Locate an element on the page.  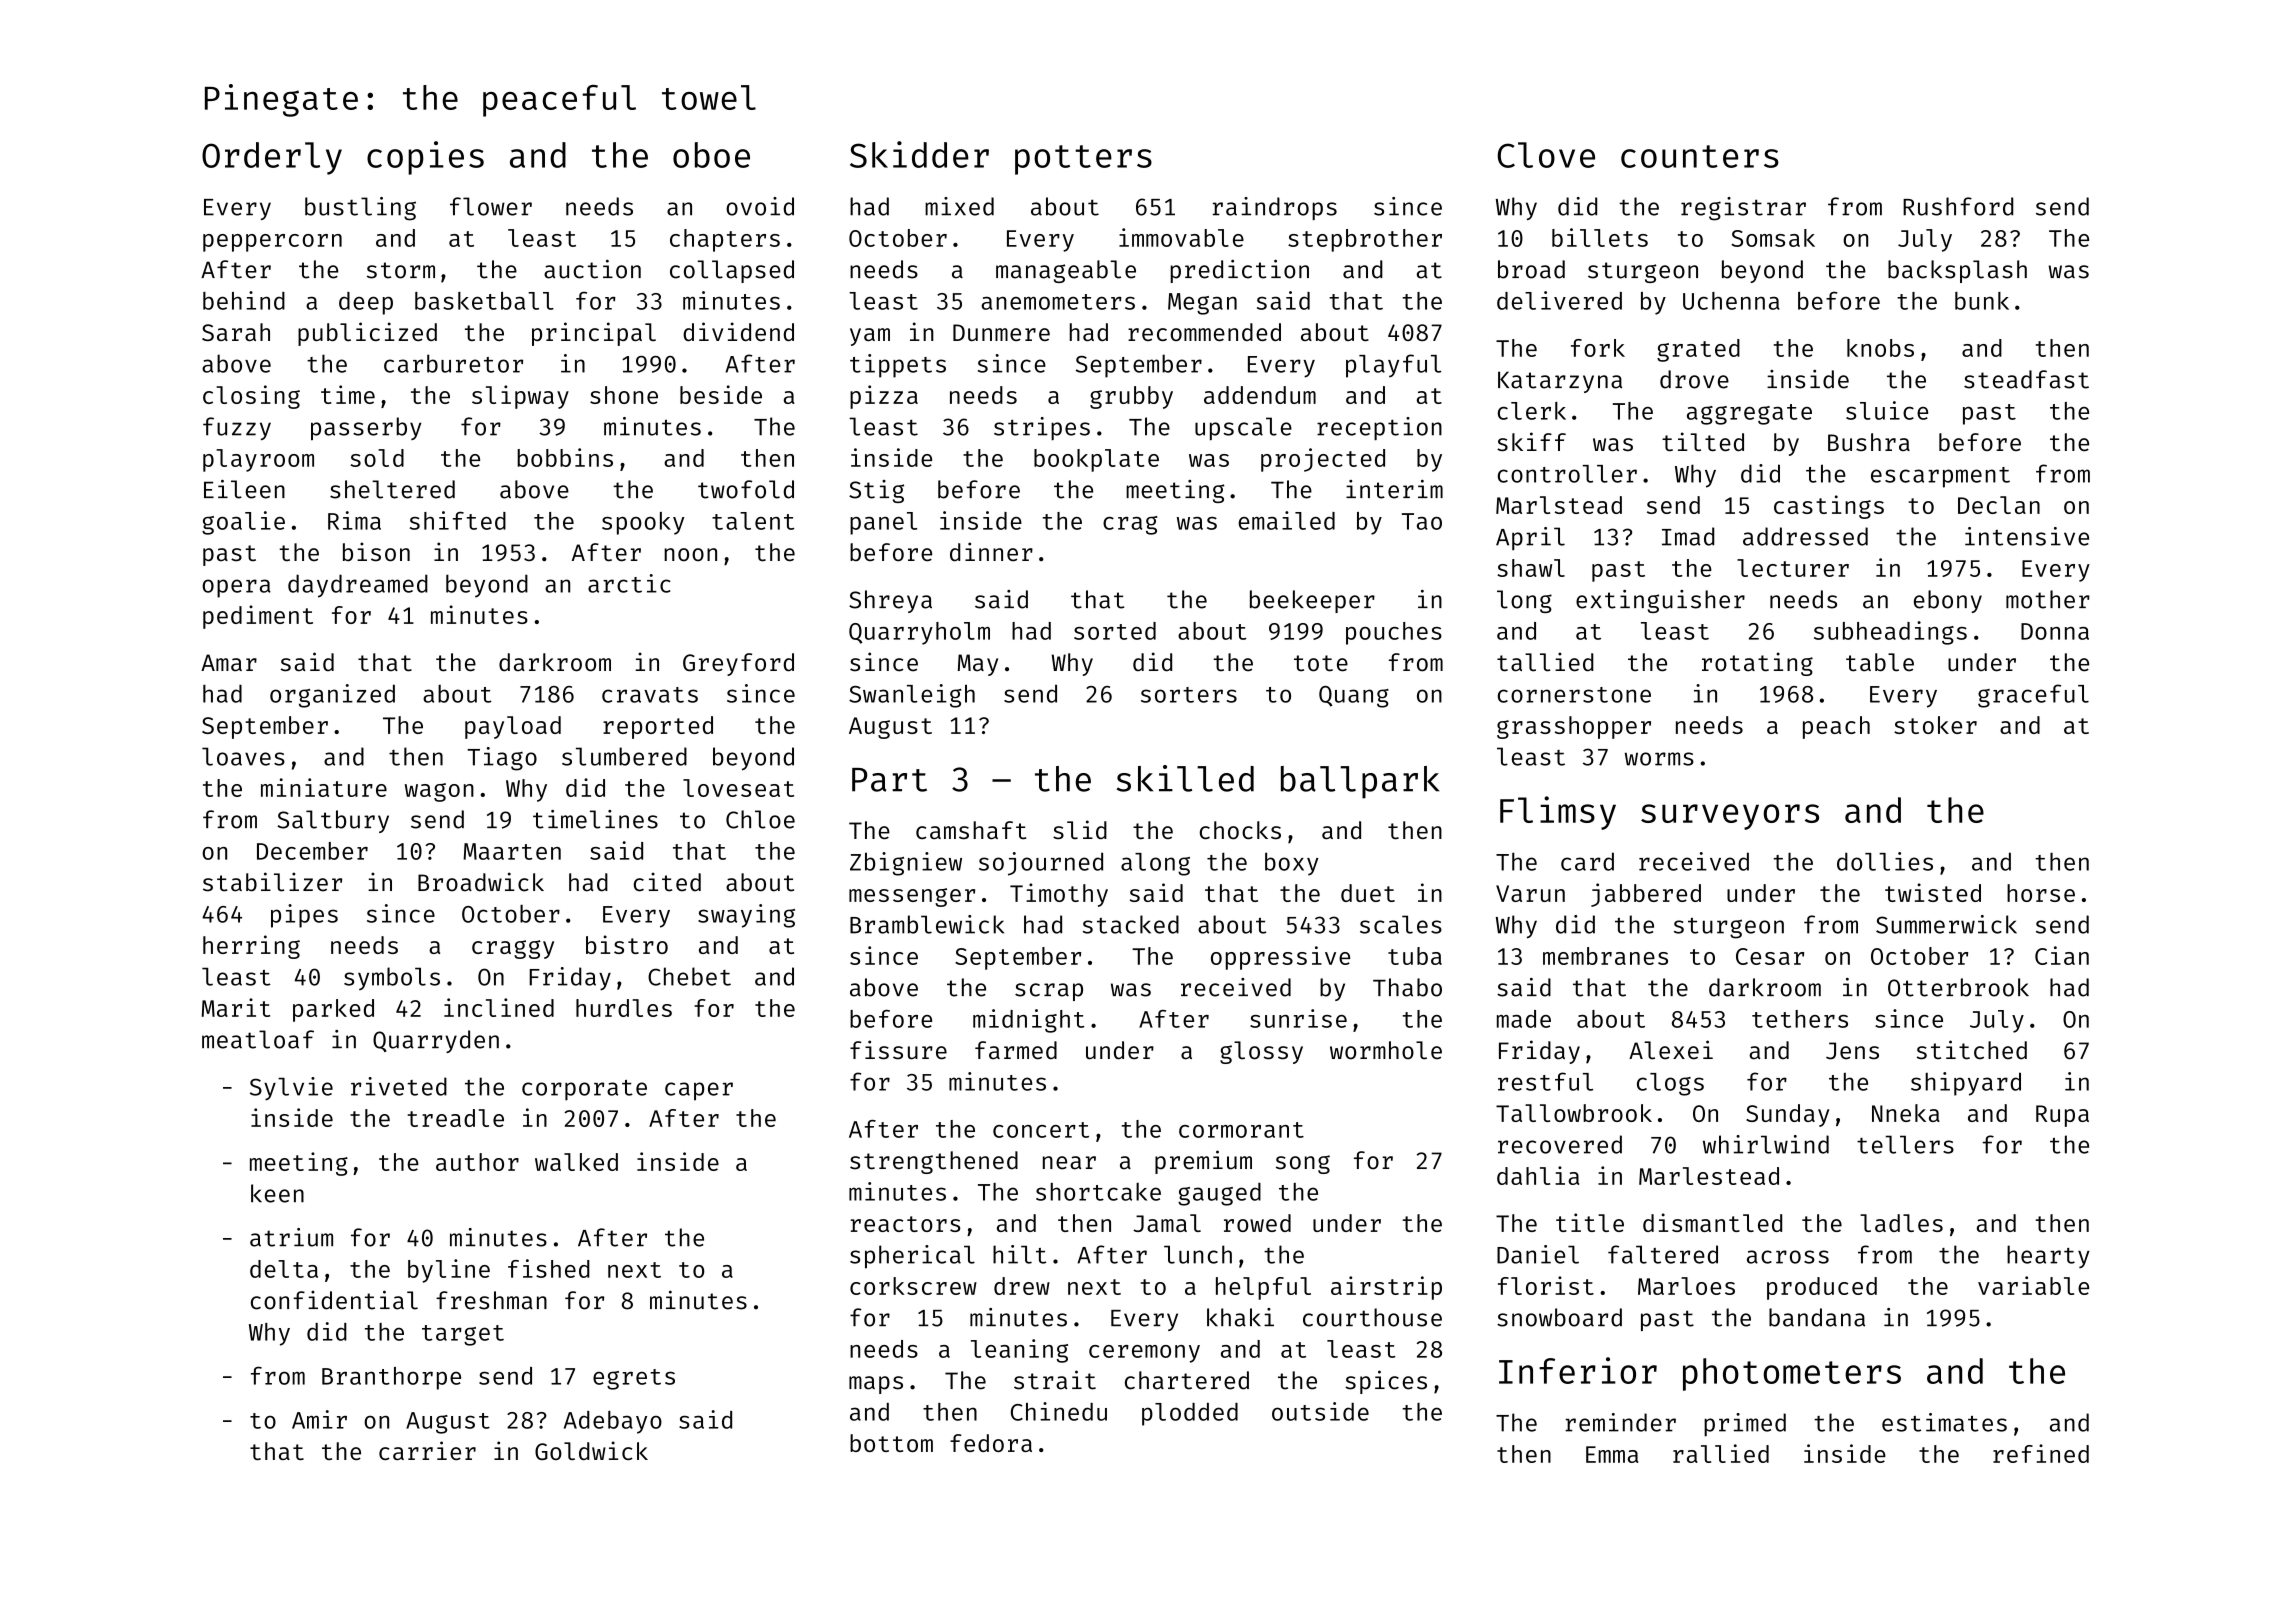
fedora is located at coordinates (991, 1443).
